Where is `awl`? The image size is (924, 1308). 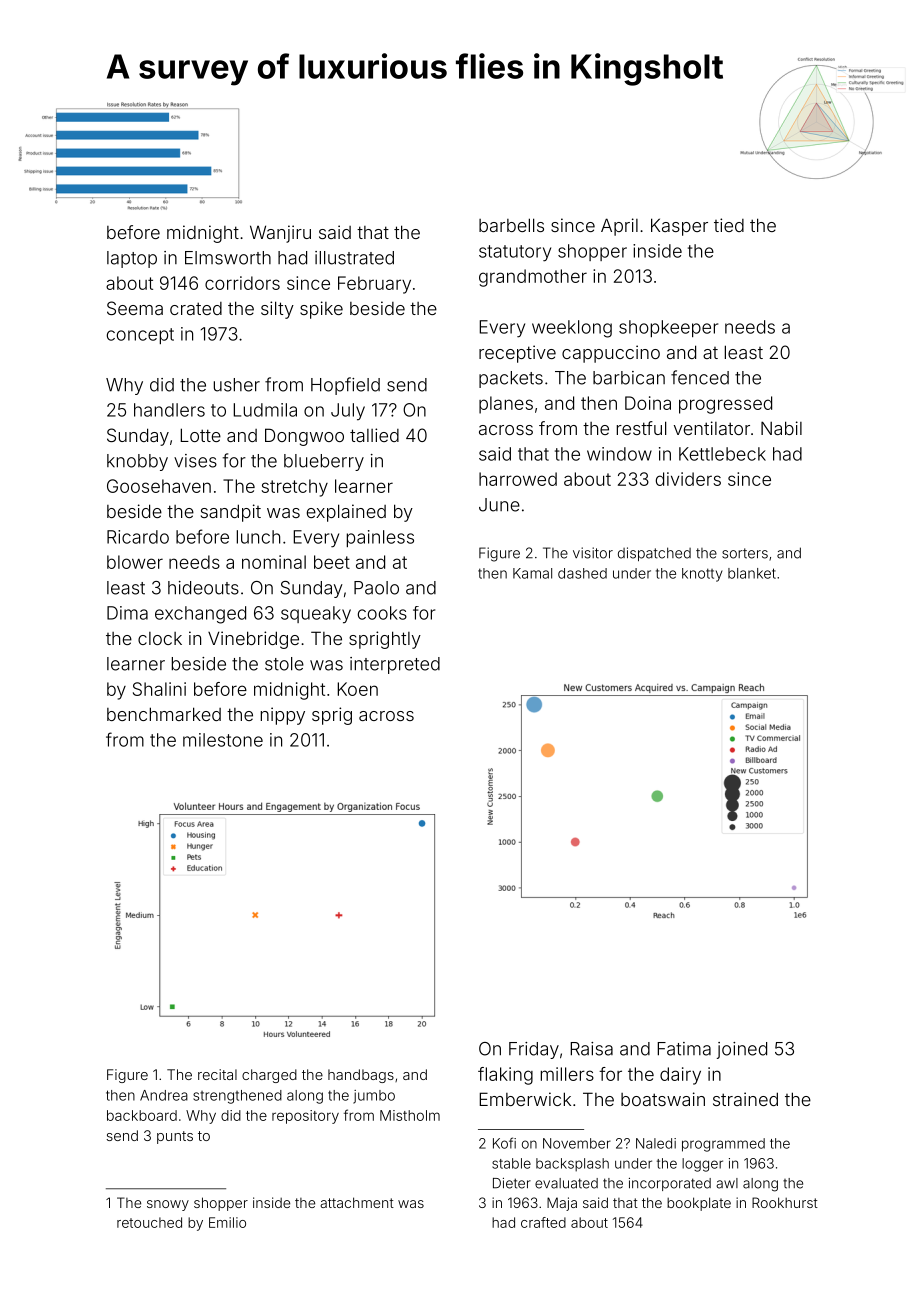 awl is located at coordinates (727, 1183).
